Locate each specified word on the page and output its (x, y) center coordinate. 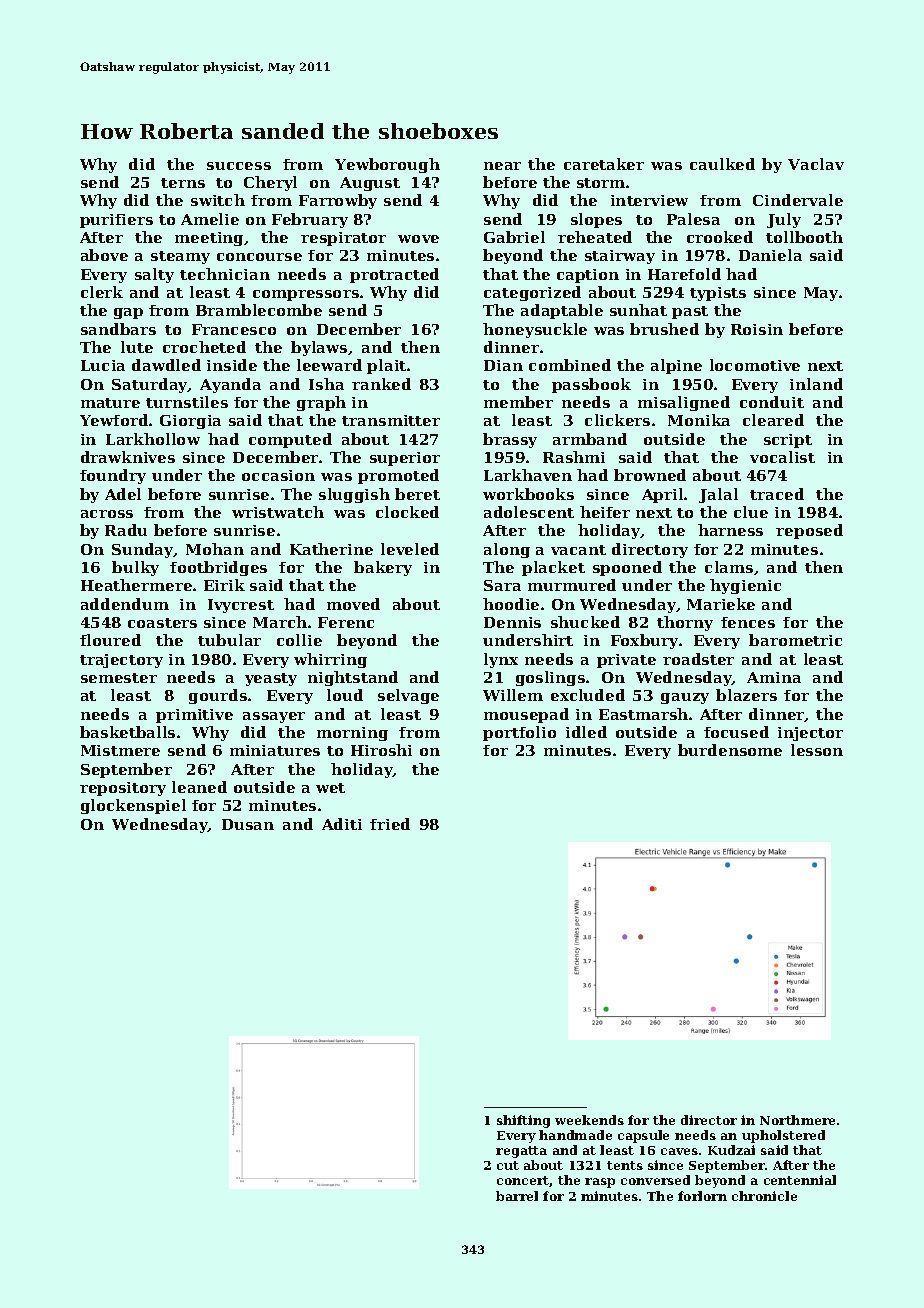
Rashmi (574, 457)
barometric (795, 640)
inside (232, 365)
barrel (517, 1196)
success (239, 166)
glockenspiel (133, 806)
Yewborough (387, 165)
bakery (383, 568)
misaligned (684, 403)
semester (119, 678)
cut (508, 1165)
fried (390, 824)
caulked (722, 164)
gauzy (685, 698)
